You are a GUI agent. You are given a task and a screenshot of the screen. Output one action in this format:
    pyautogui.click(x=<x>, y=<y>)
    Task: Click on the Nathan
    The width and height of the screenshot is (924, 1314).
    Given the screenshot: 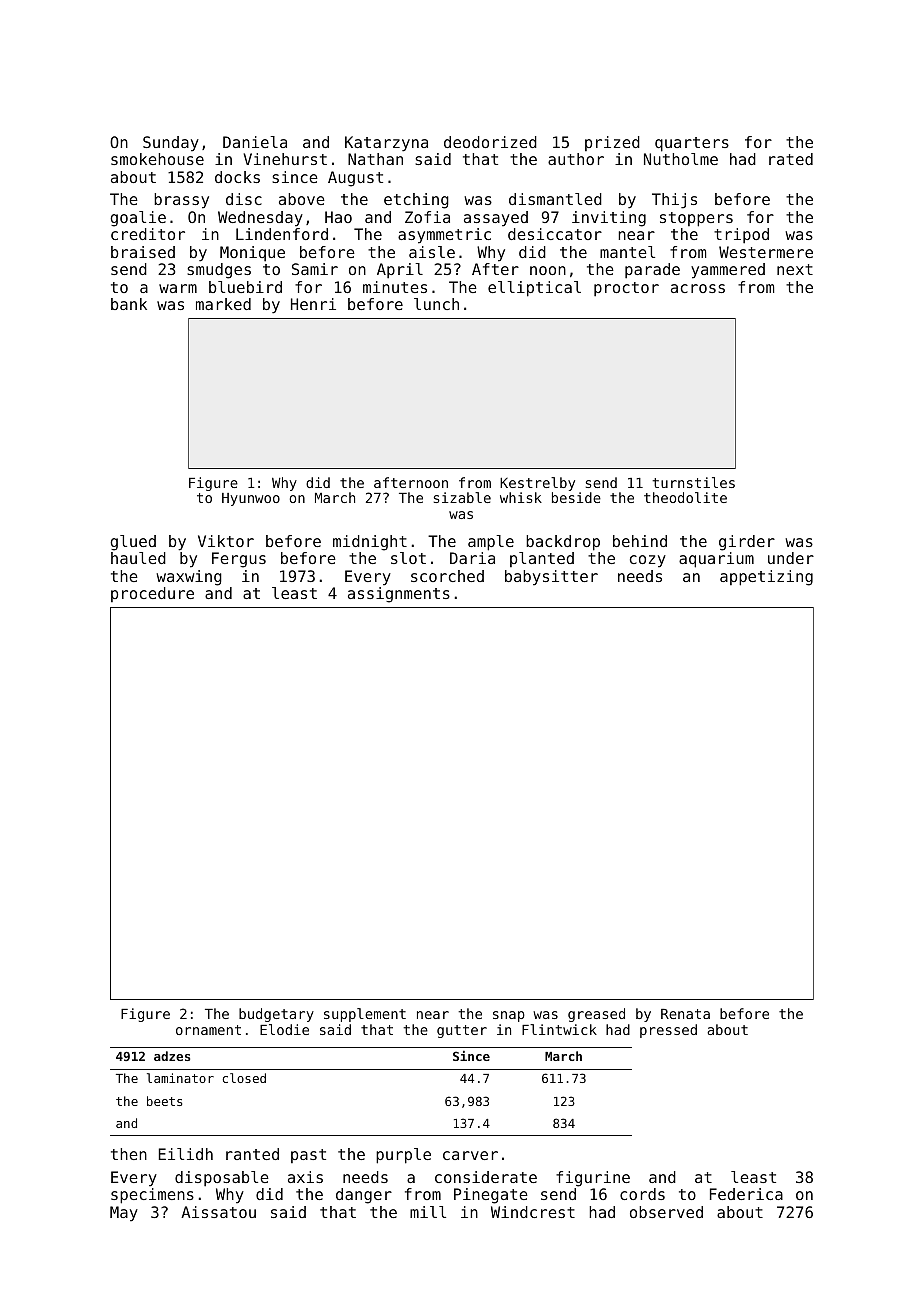 What is the action you would take?
    pyautogui.click(x=375, y=159)
